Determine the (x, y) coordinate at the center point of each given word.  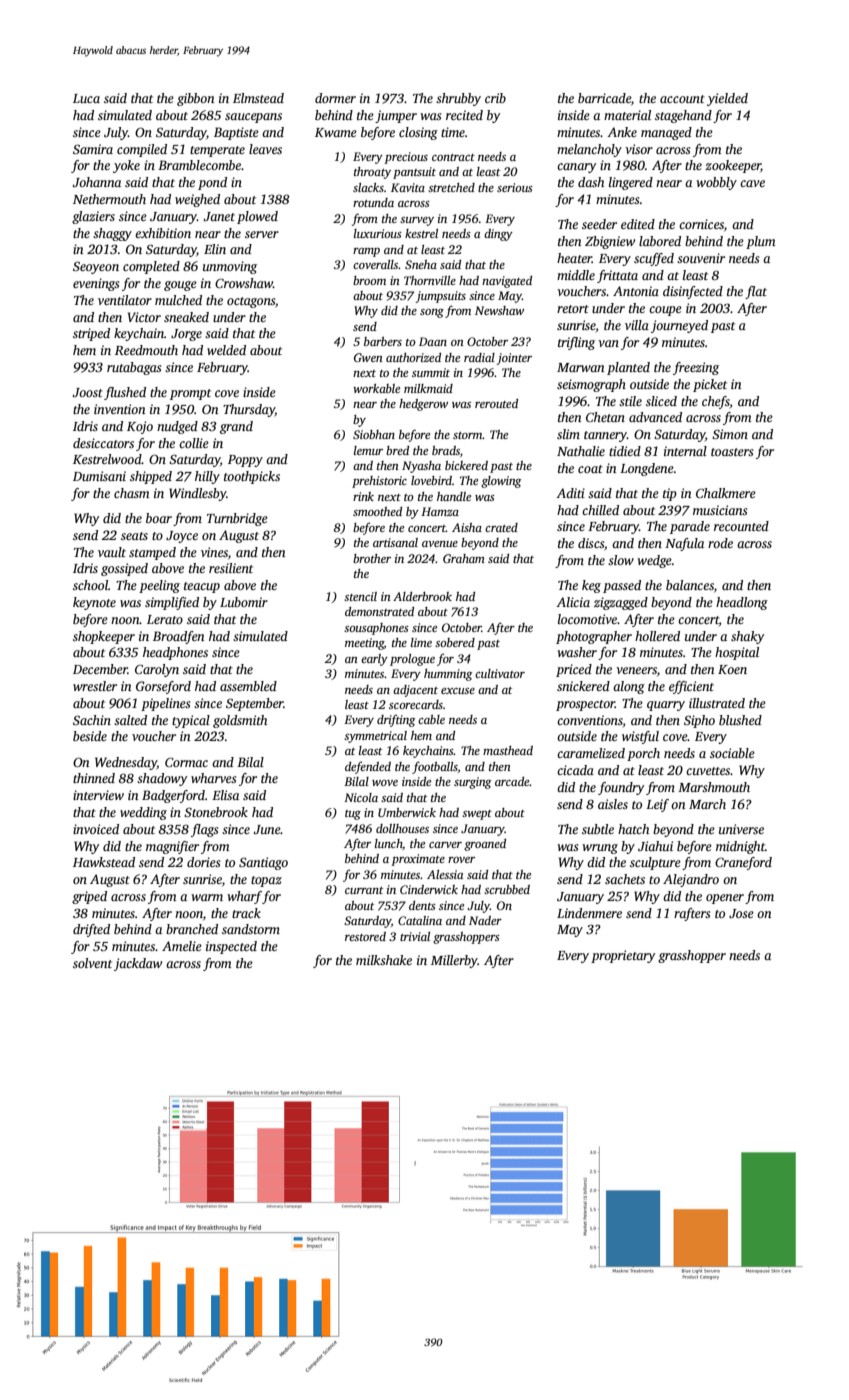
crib (495, 98)
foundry (621, 788)
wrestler (95, 686)
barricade (604, 98)
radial (479, 357)
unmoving (230, 267)
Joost (87, 392)
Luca (86, 98)
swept (477, 815)
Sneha (421, 264)
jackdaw (138, 964)
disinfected (693, 292)
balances (690, 585)
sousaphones (376, 629)
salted (130, 720)
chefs (716, 402)
